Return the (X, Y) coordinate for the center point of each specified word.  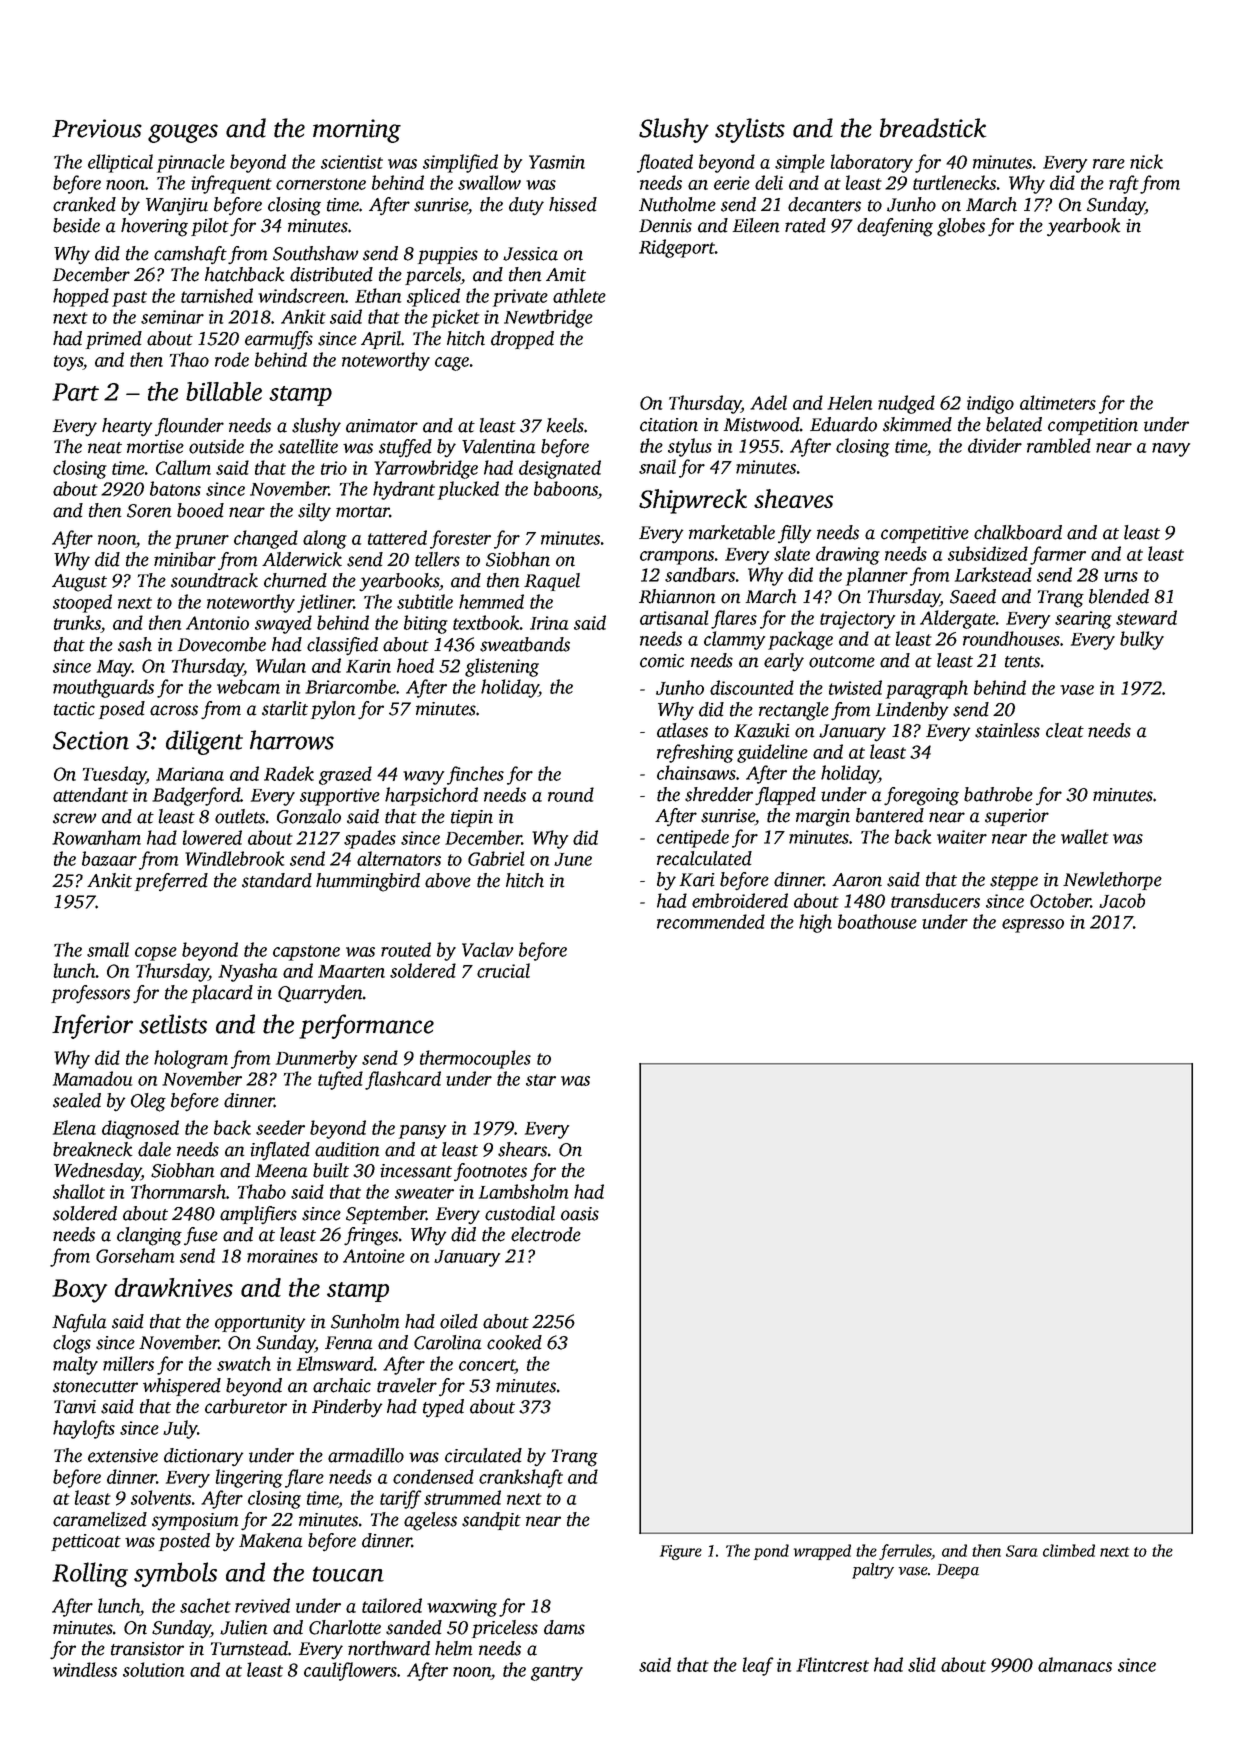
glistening (502, 667)
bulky (1142, 640)
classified (342, 646)
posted (184, 1542)
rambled (1059, 445)
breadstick (933, 128)
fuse (201, 1236)
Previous (97, 128)
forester (460, 539)
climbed (1069, 1550)
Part (75, 392)
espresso (1033, 926)
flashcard (403, 1080)
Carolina (448, 1342)
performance (366, 1026)
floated (665, 163)
